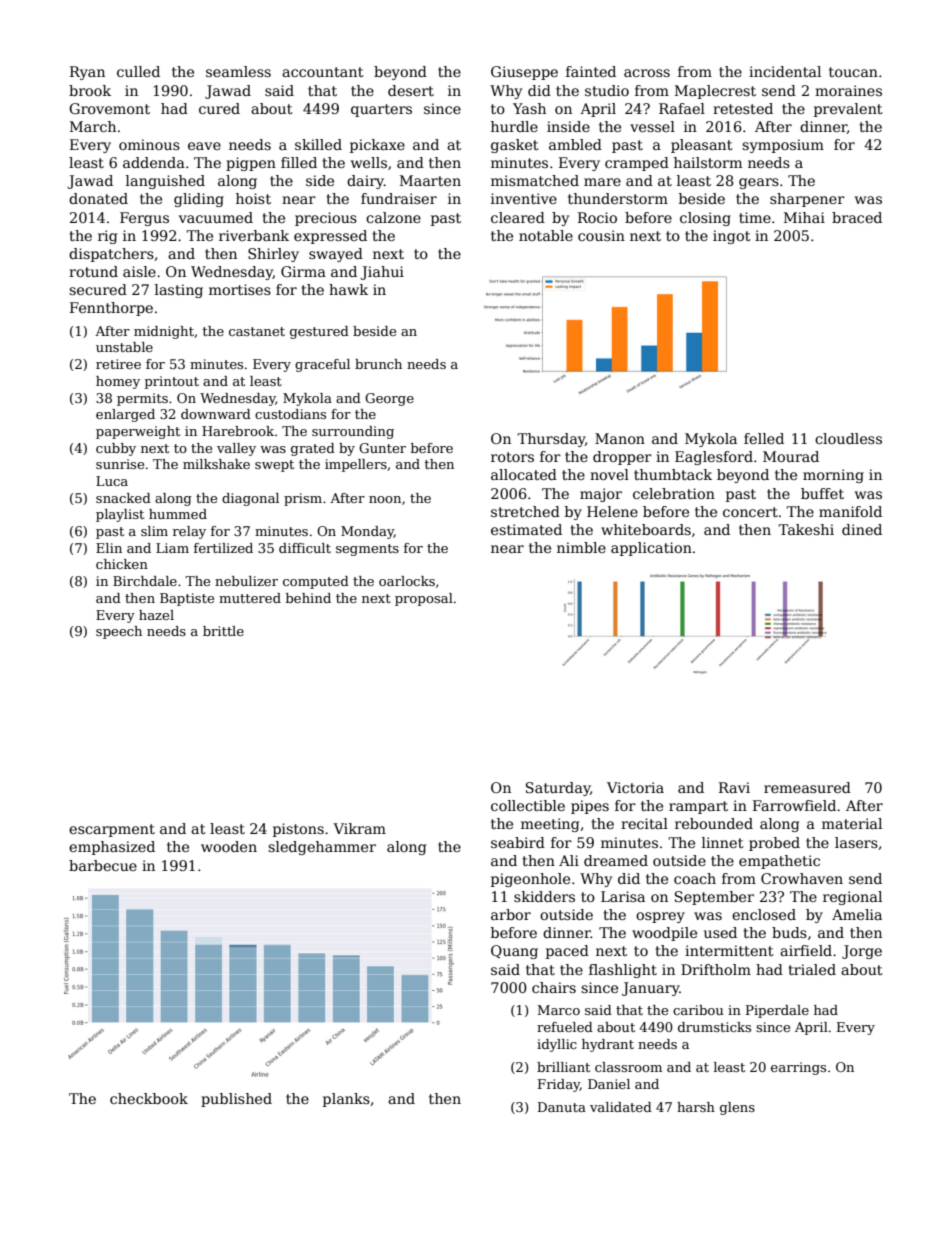 This screenshot has height=1233, width=952. I want to click on toucan, so click(853, 72).
